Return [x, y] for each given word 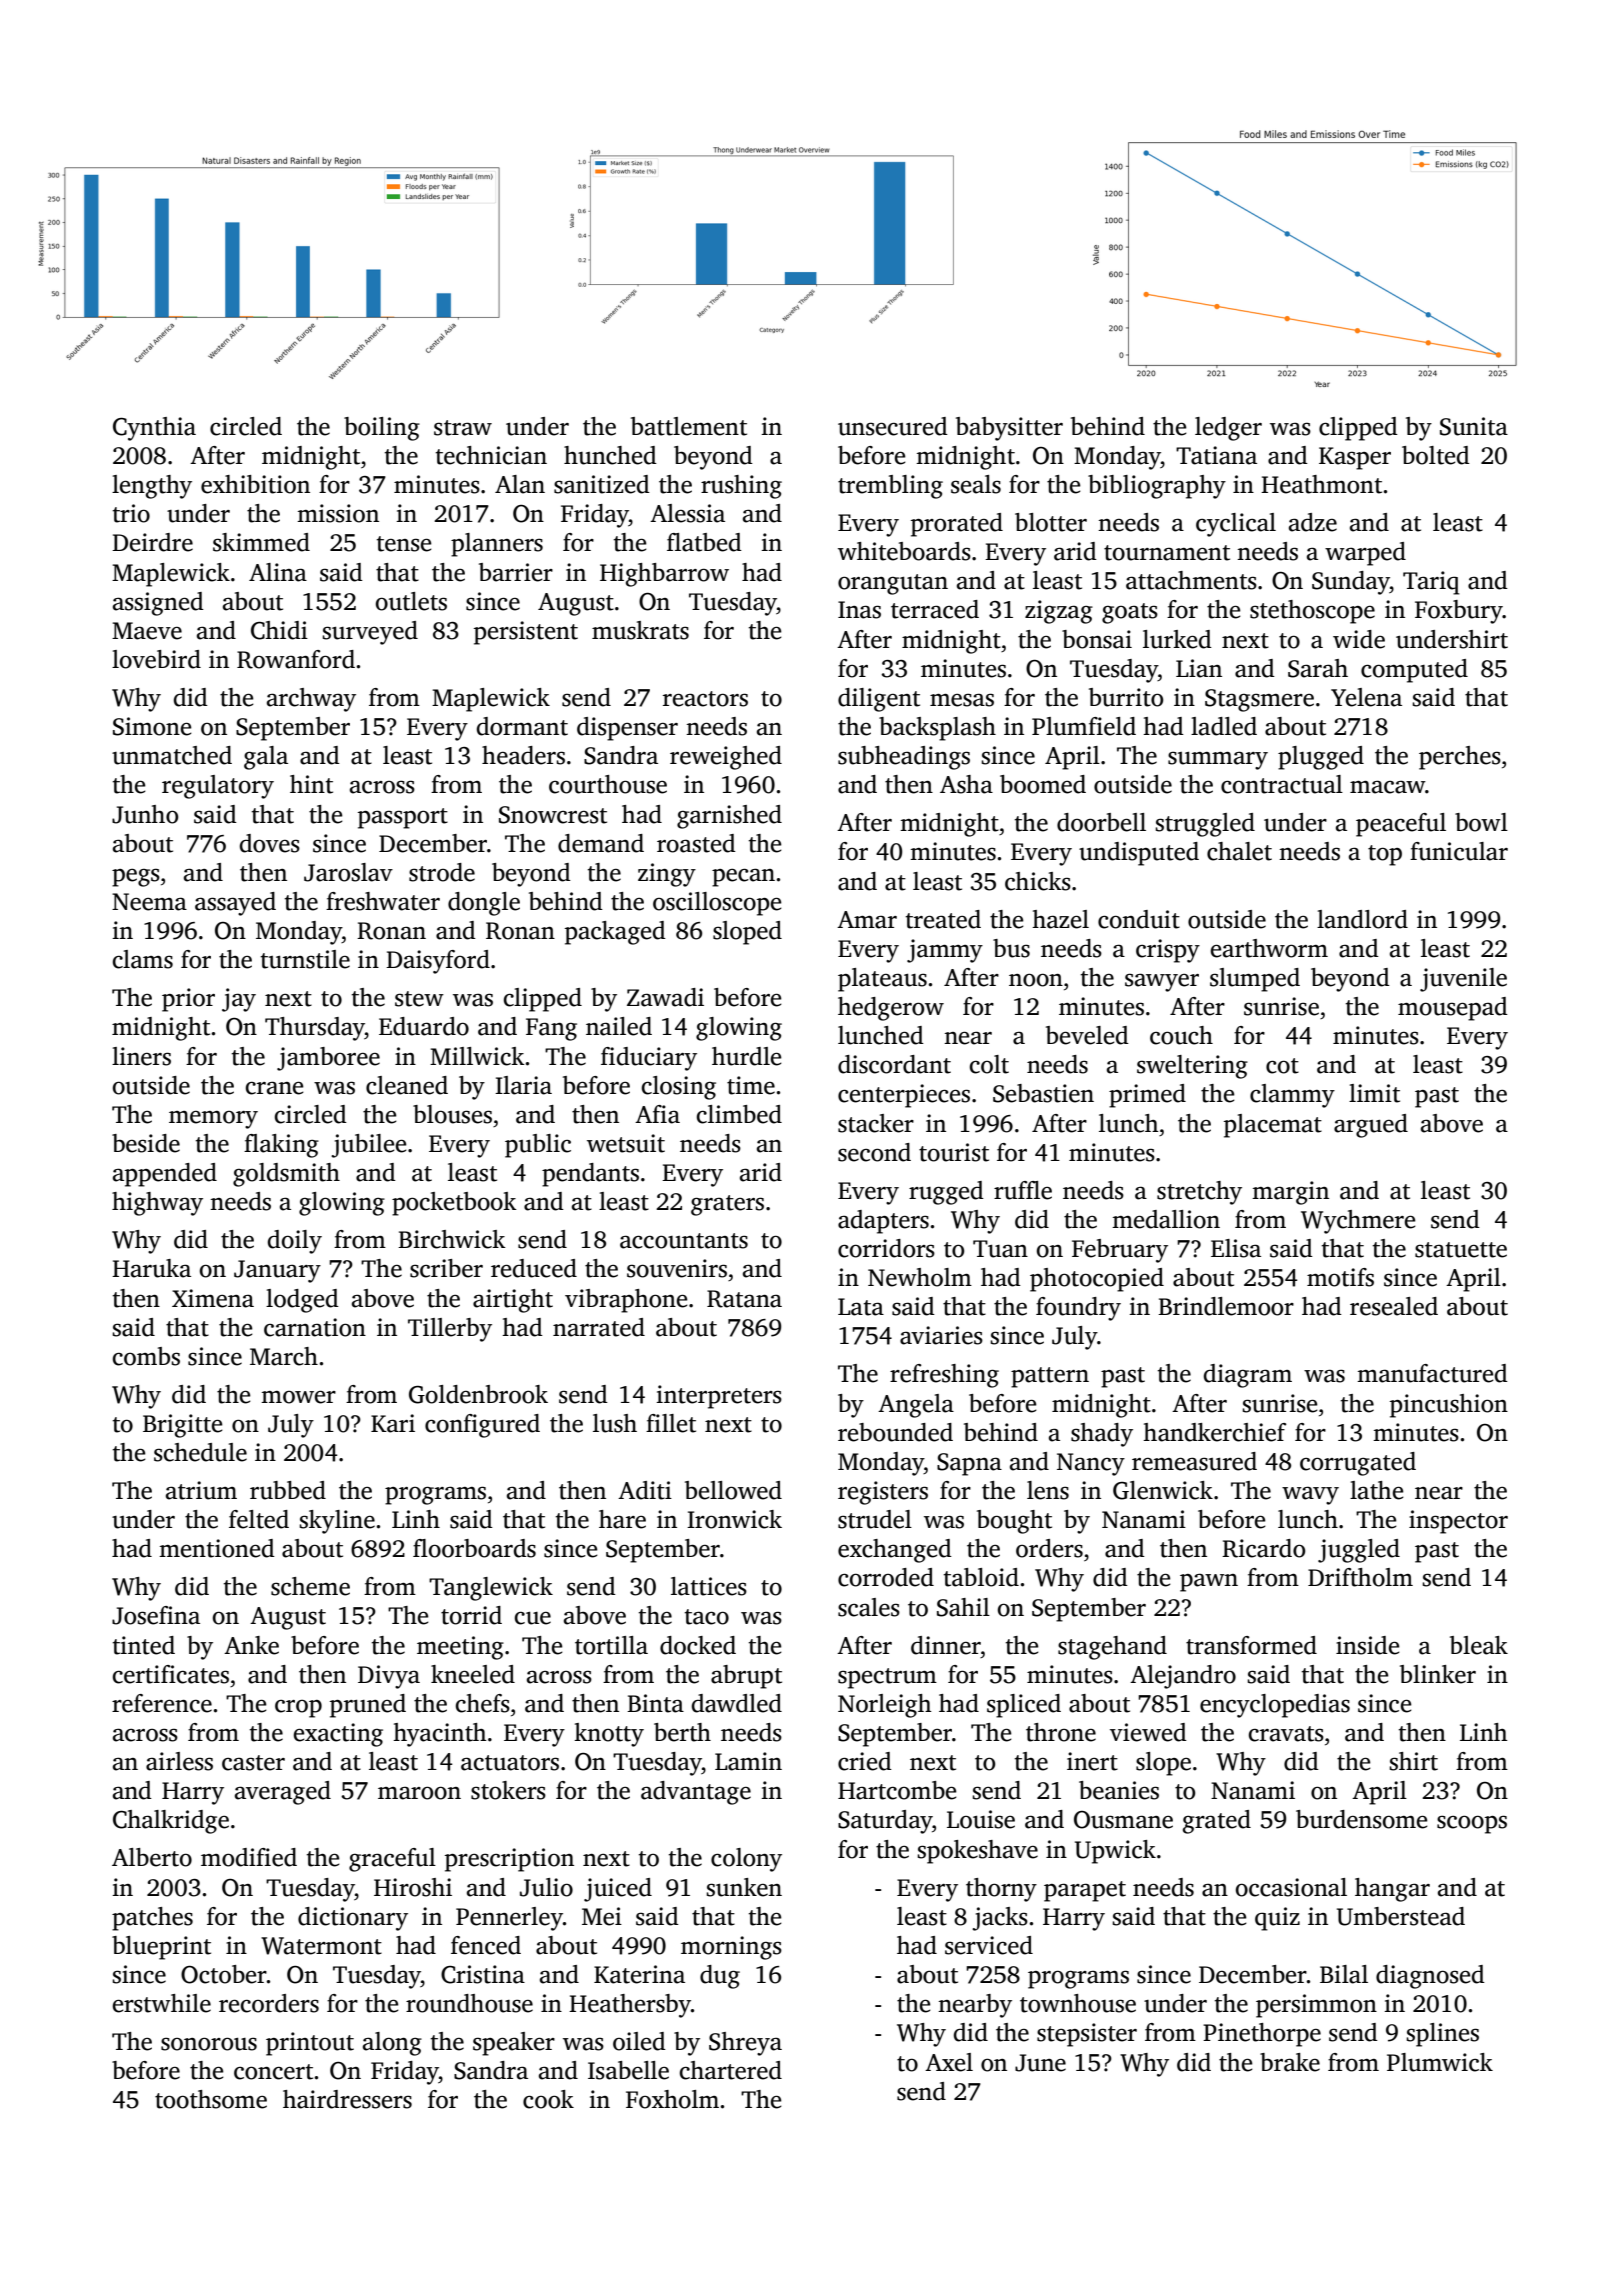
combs [146, 1356]
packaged [615, 933]
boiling [382, 429]
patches [152, 1919]
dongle [484, 904]
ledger [1228, 429]
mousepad [1453, 1009]
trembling [890, 487]
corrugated [1358, 1464]
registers [883, 1493]
